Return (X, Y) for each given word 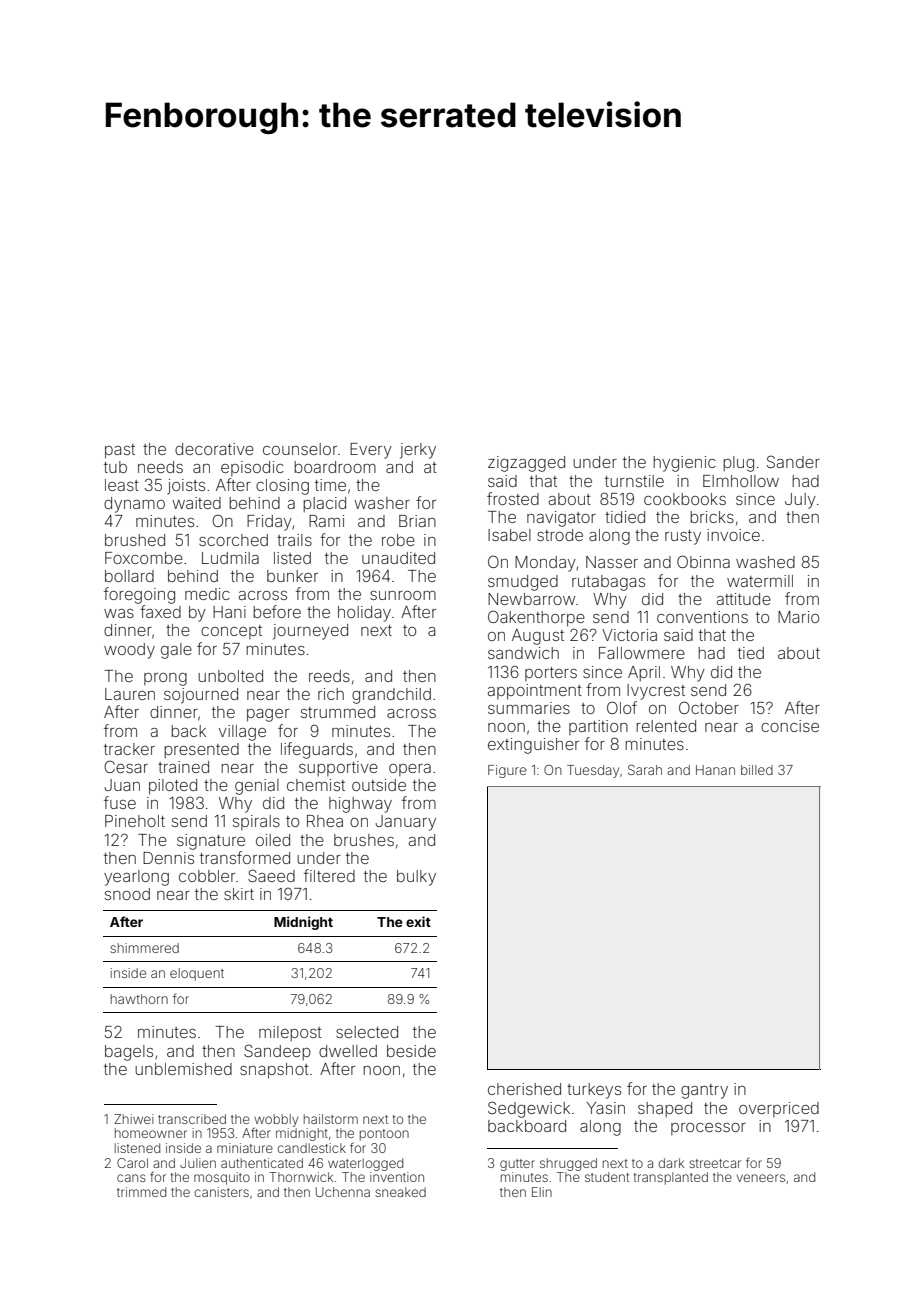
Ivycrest (656, 692)
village (242, 733)
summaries (529, 708)
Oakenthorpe (536, 618)
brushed (135, 540)
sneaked (400, 1192)
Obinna (703, 561)
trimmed (141, 1192)
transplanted (670, 1178)
